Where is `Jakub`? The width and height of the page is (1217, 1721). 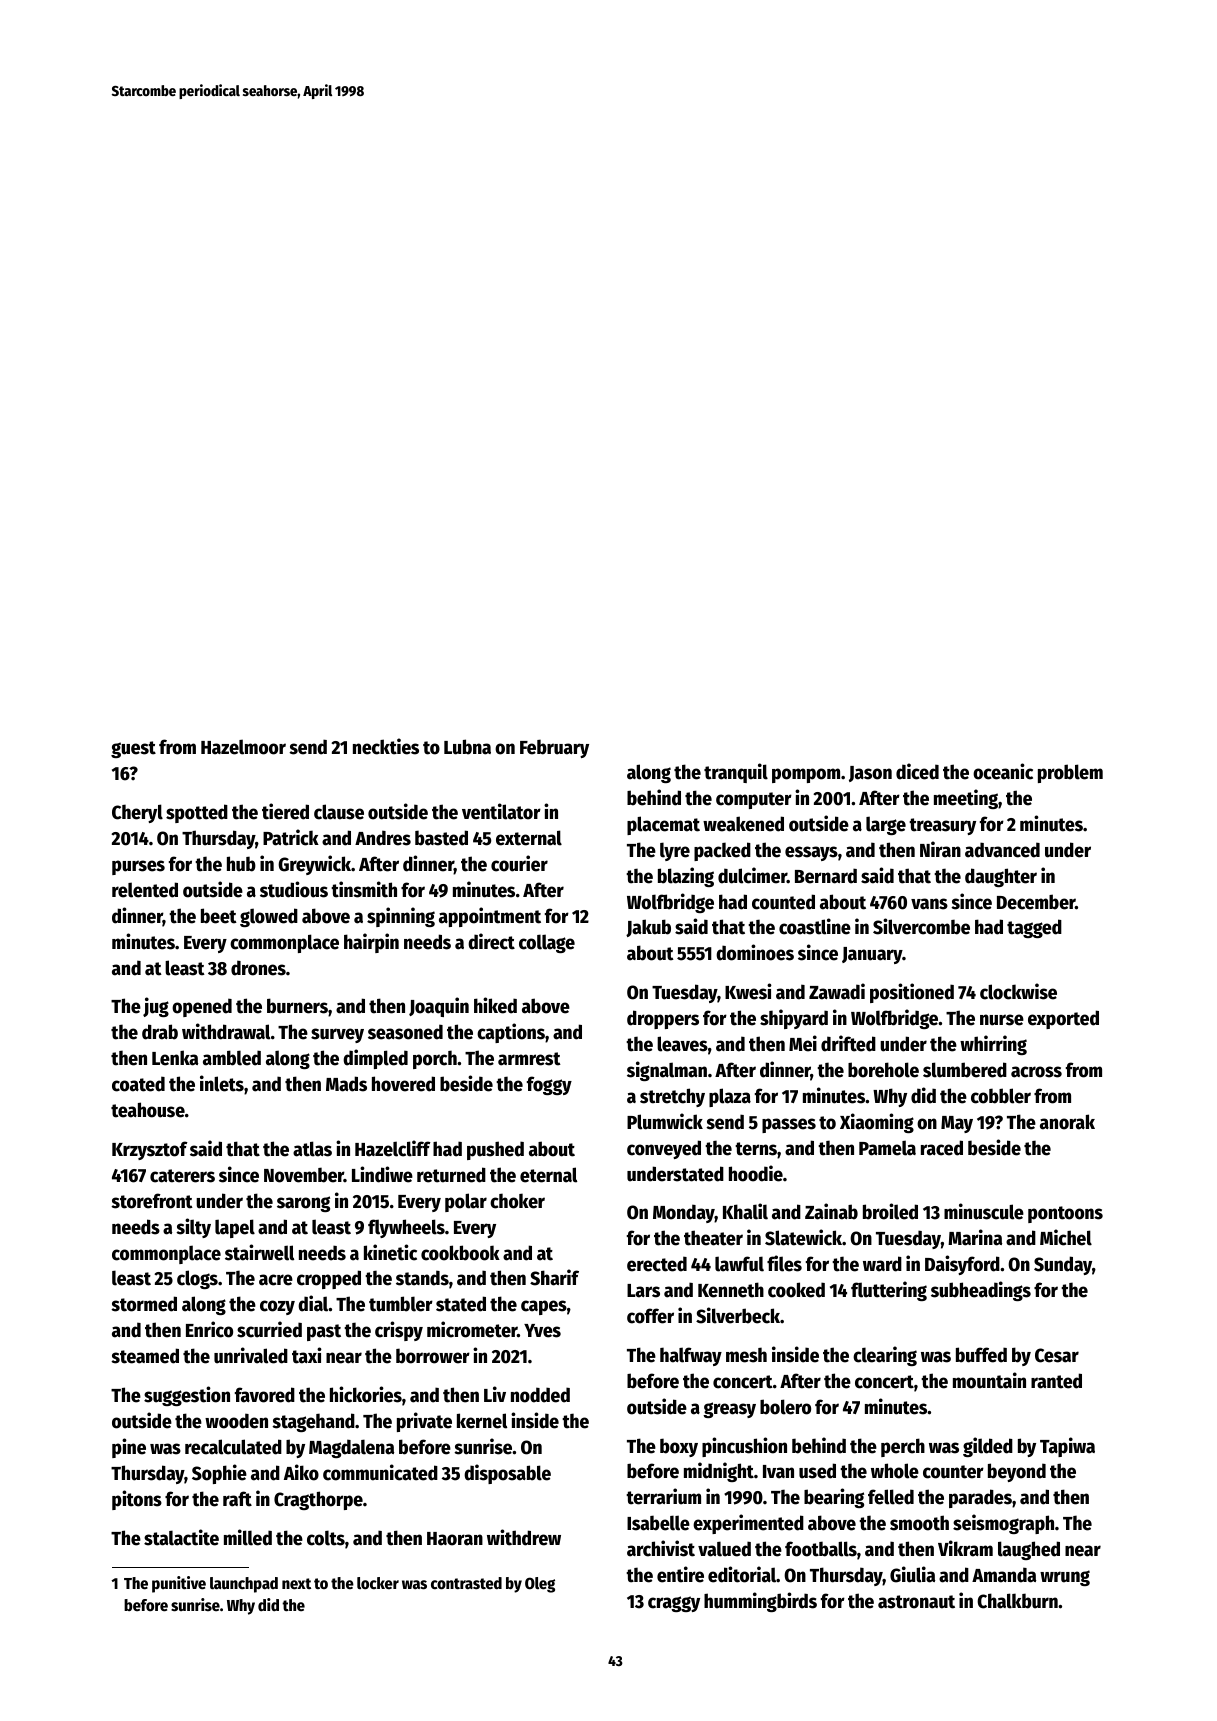
Jakub is located at coordinates (648, 928).
